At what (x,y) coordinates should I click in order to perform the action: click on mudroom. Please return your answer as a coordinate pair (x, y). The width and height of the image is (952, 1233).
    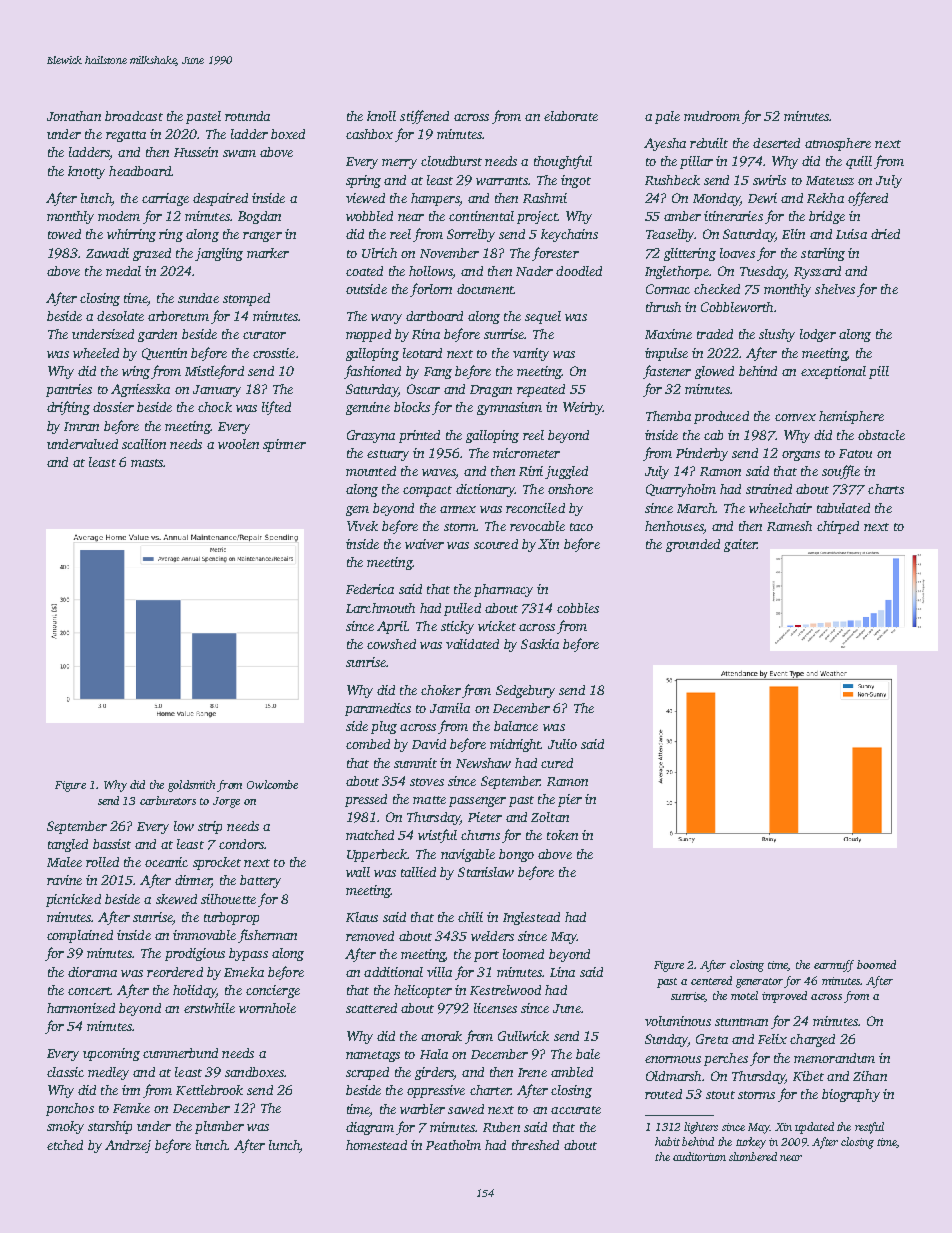
    Looking at the image, I should click on (712, 116).
